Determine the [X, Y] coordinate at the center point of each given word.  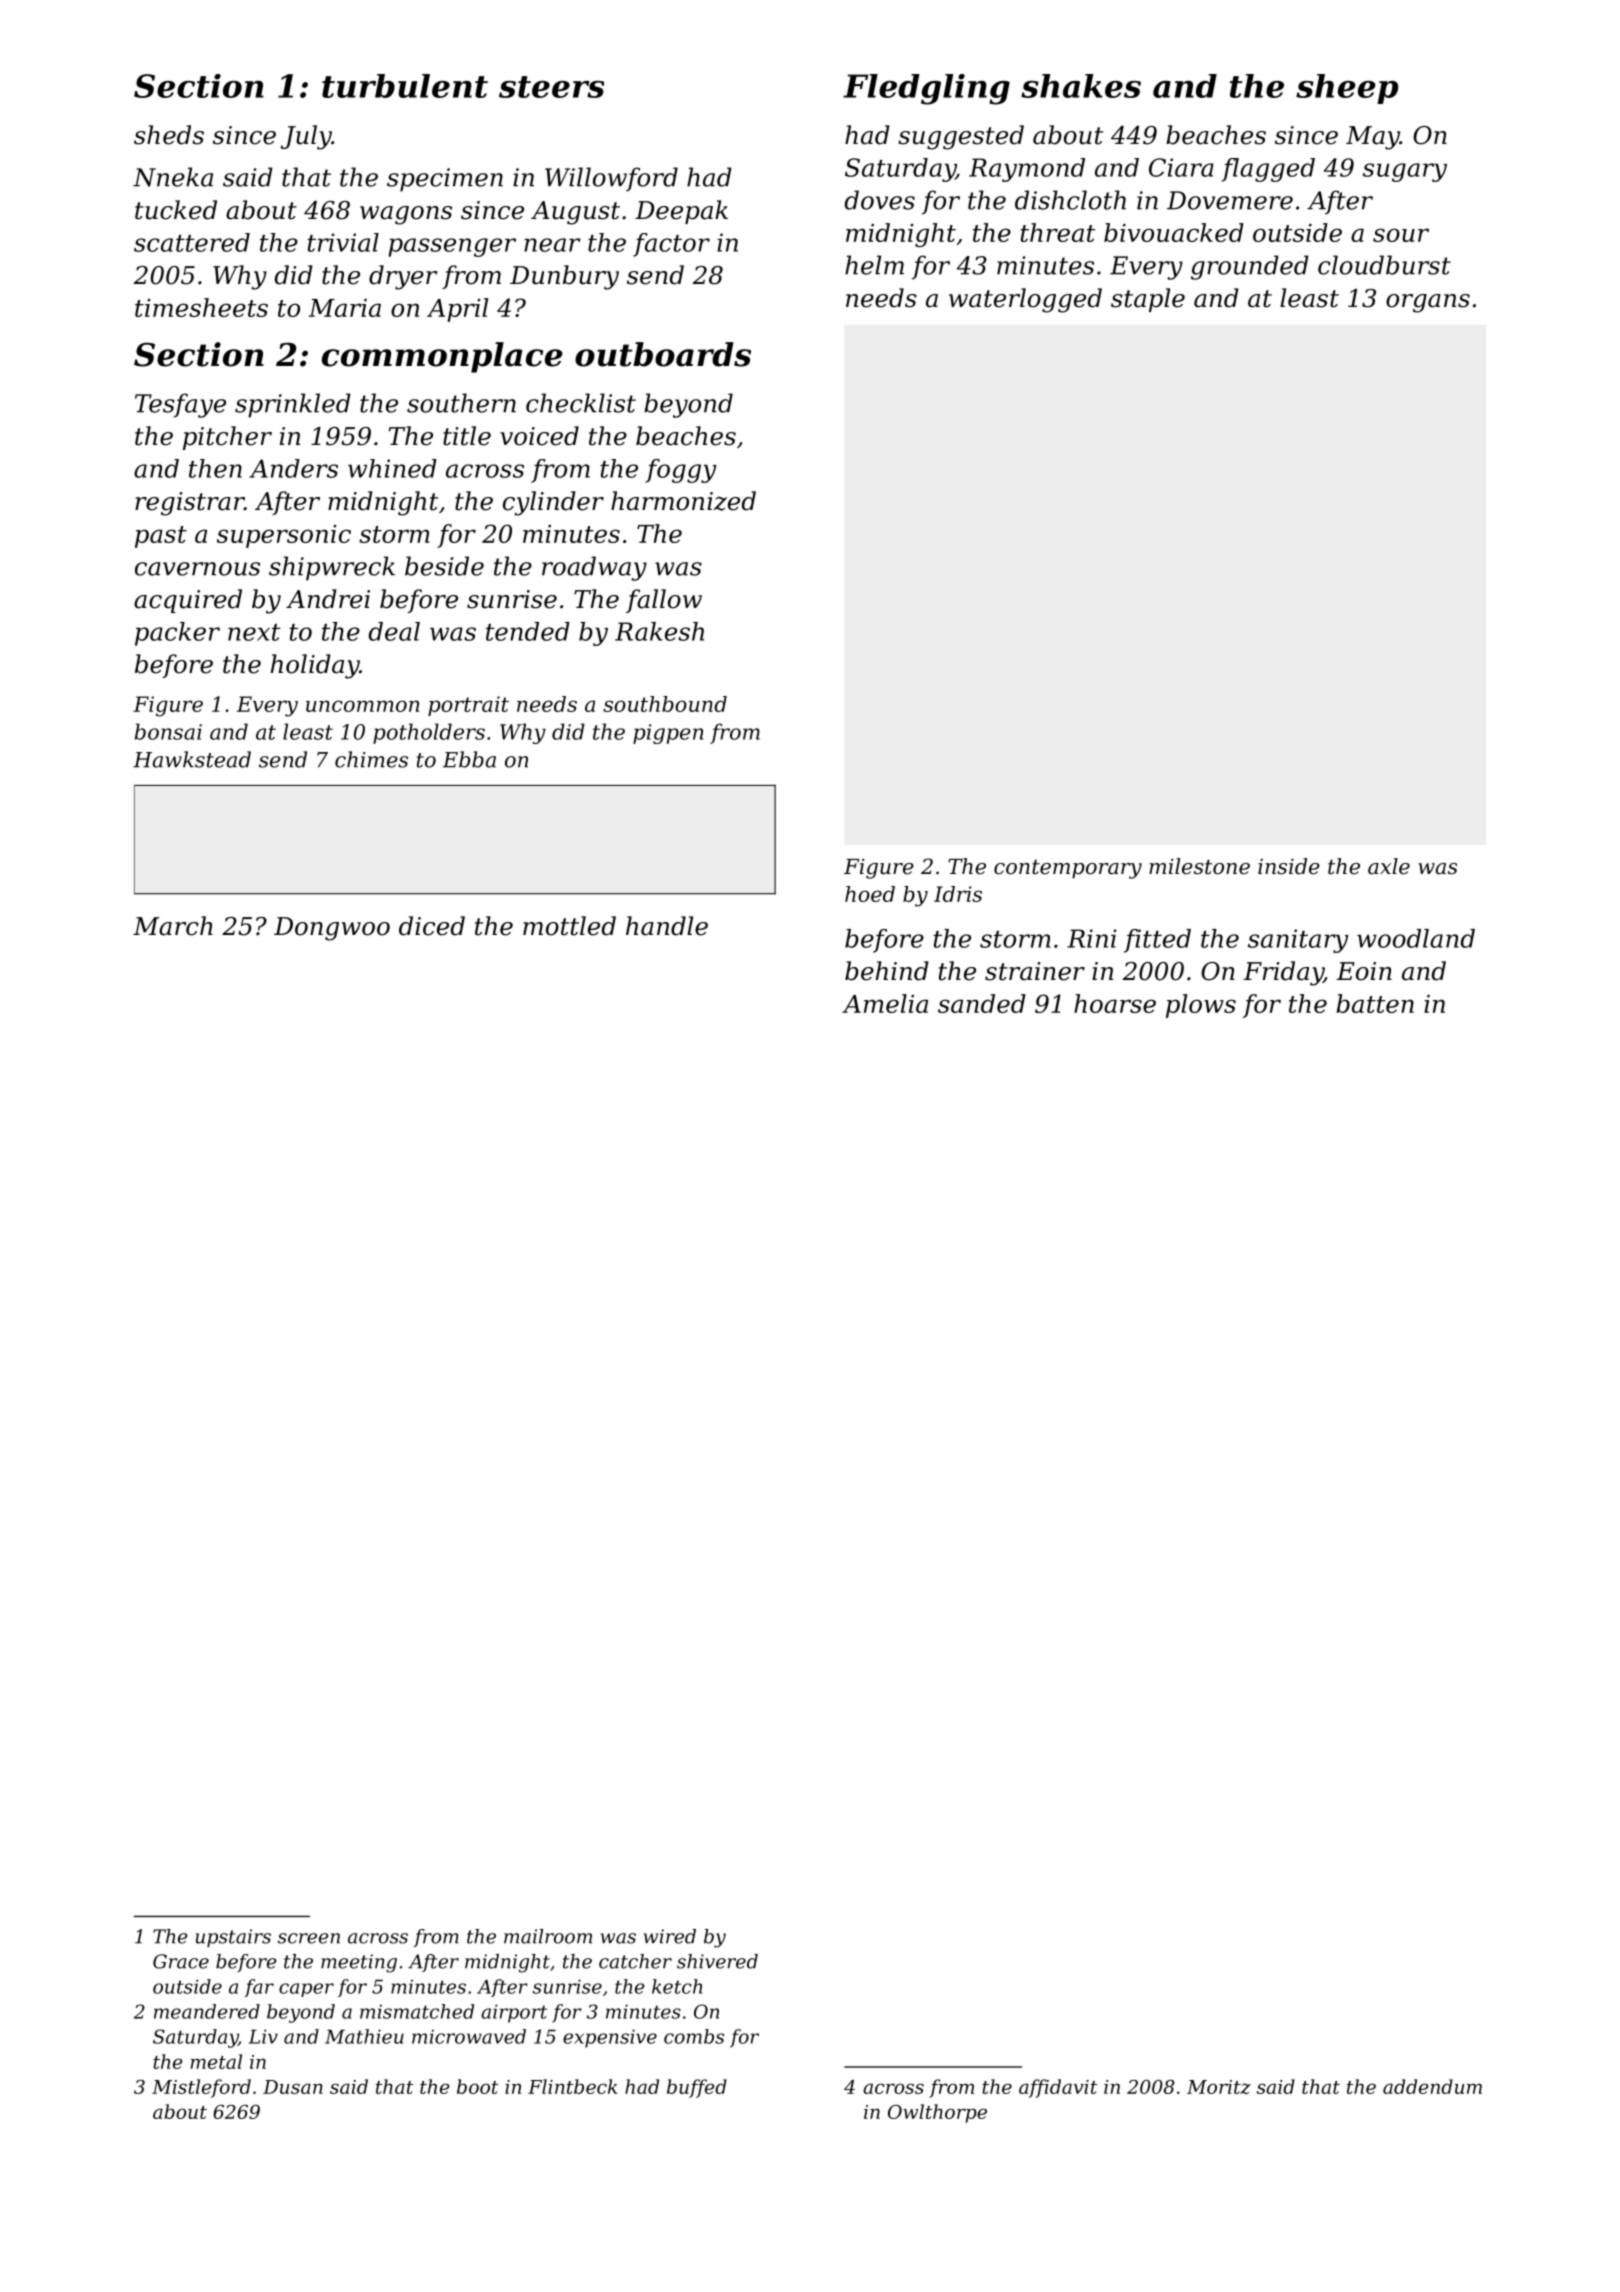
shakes [1081, 86]
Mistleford [201, 2088]
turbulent [405, 86]
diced [432, 926]
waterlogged [1025, 300]
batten [1375, 1003]
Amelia [885, 1003]
